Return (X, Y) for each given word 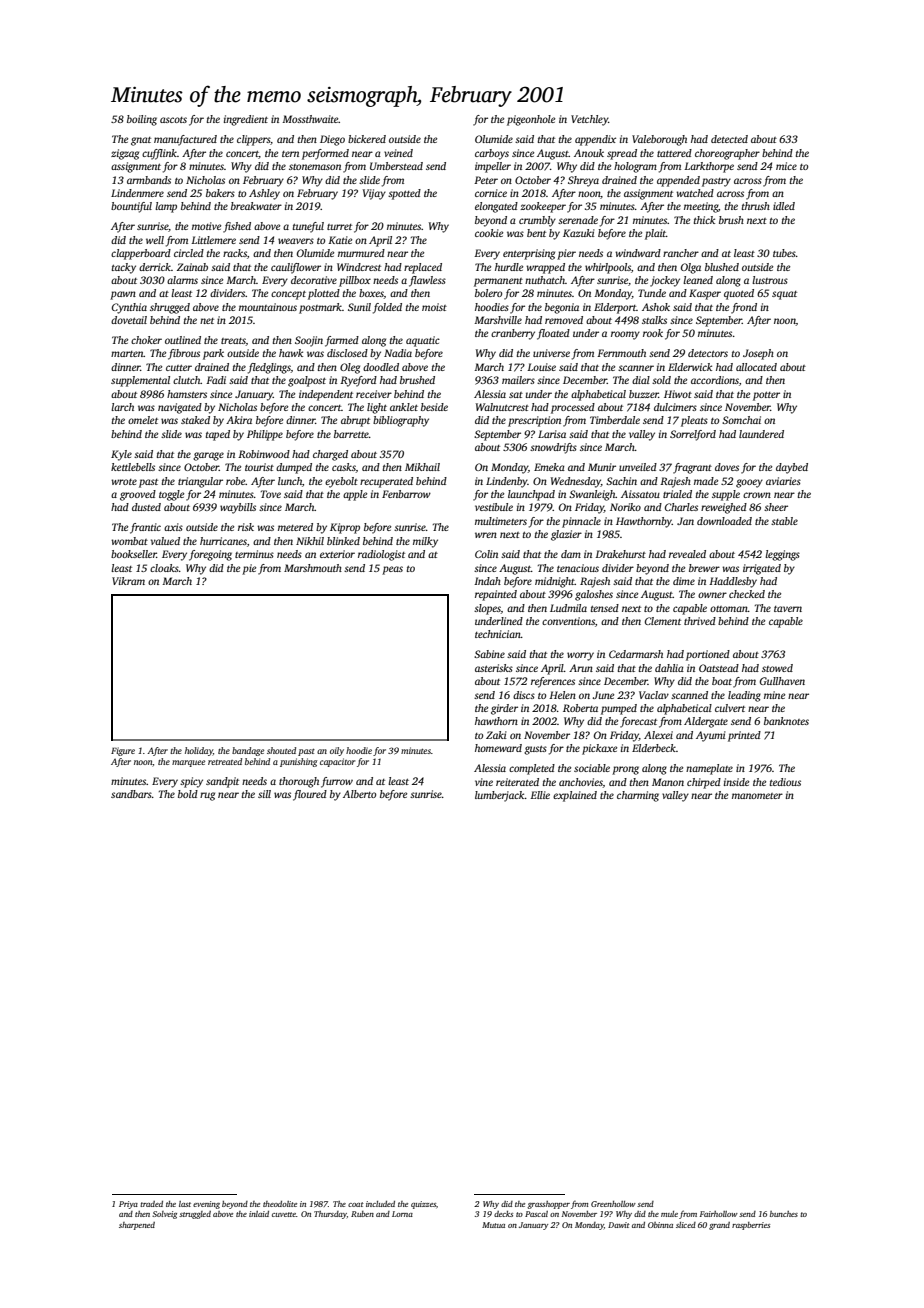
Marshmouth (313, 568)
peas (392, 570)
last (185, 1204)
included (380, 1204)
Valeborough (659, 140)
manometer (757, 796)
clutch (187, 380)
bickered (367, 139)
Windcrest (359, 267)
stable (784, 521)
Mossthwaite (310, 119)
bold (188, 794)
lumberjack (500, 796)
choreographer (727, 154)
